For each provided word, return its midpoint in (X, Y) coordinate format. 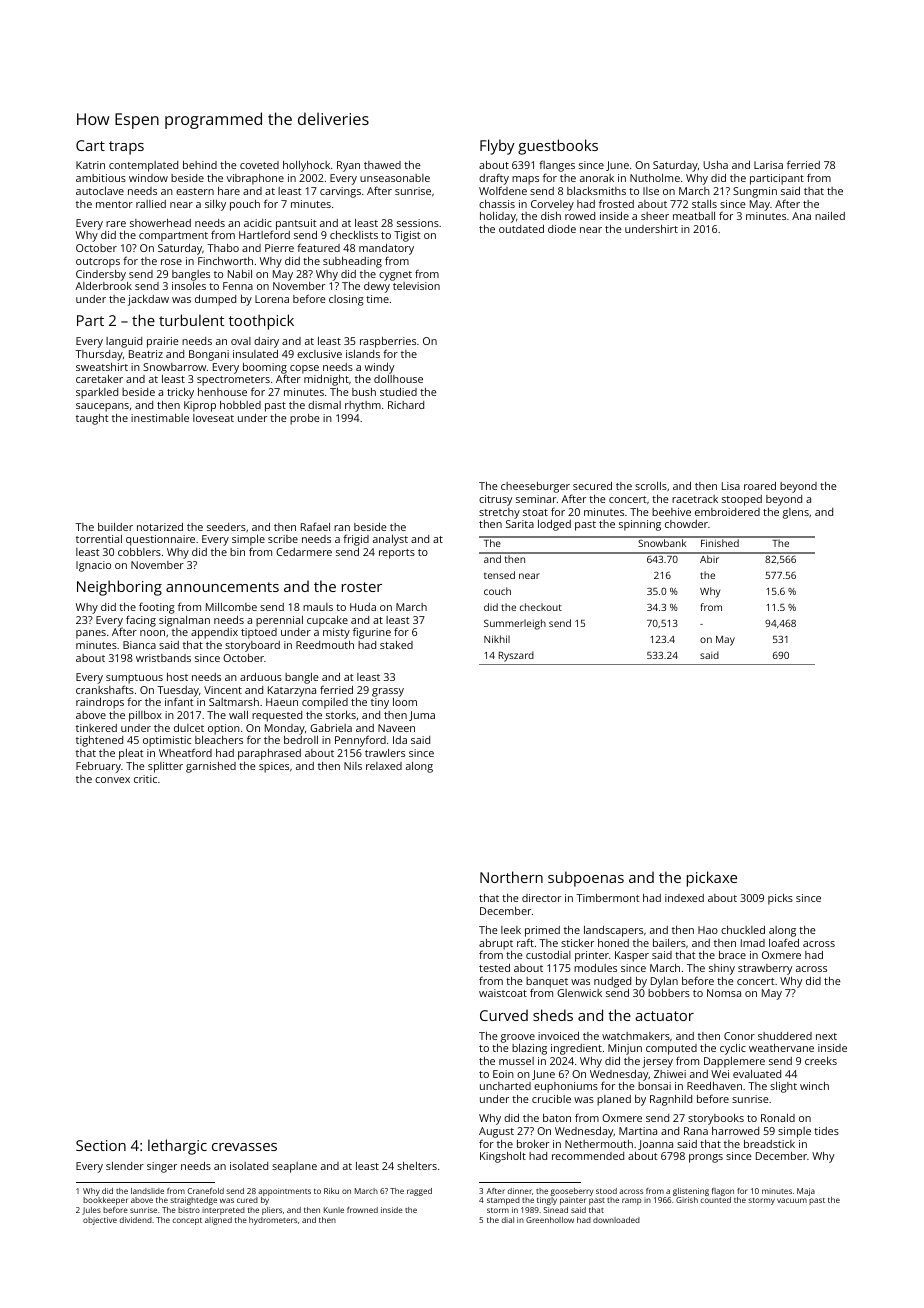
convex (112, 780)
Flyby (497, 147)
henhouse (222, 392)
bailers (669, 943)
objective (100, 1221)
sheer (655, 216)
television (416, 286)
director (541, 898)
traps (126, 148)
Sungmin (755, 192)
